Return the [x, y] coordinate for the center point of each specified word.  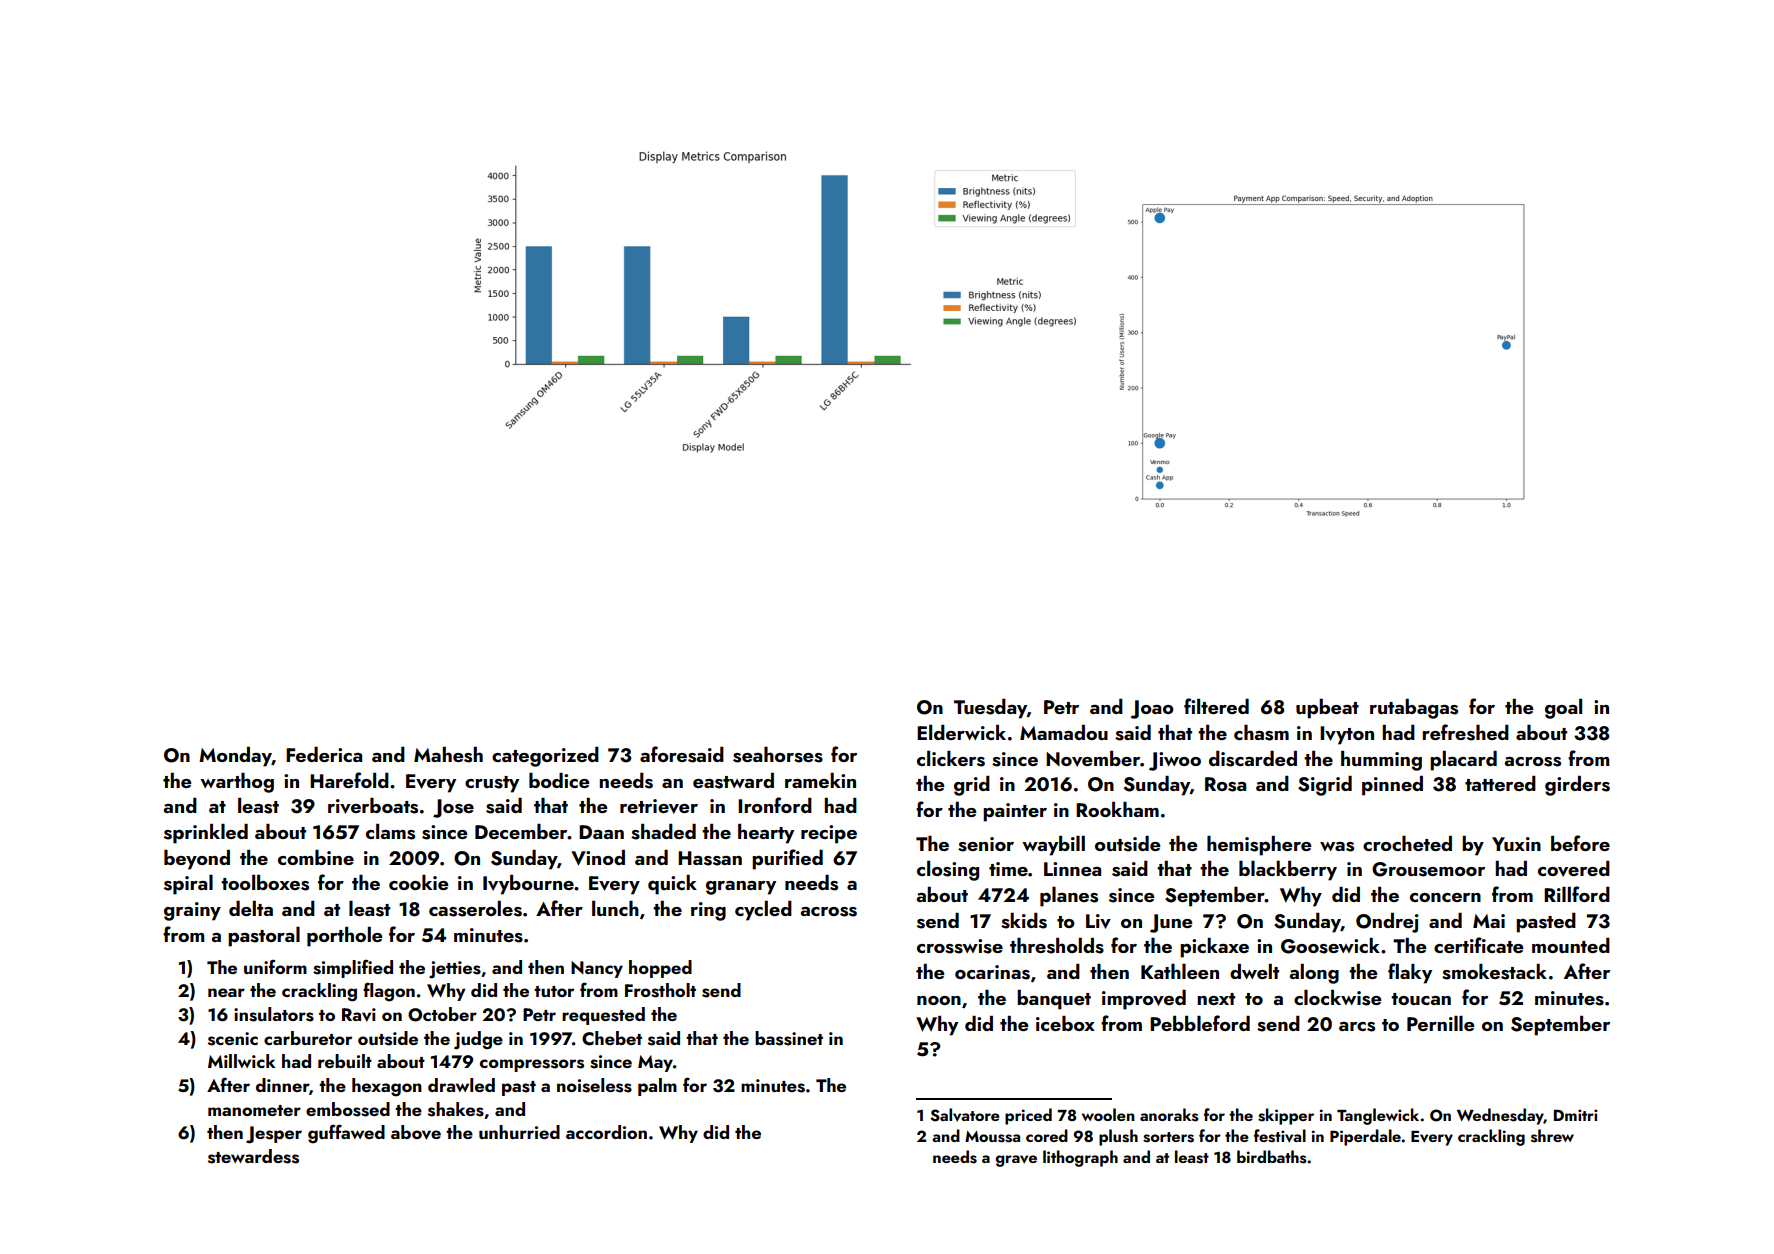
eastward [733, 781]
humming [1381, 761]
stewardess [253, 1156]
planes [1069, 897]
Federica [324, 754]
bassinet [789, 1038]
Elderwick [961, 732]
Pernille [1440, 1023]
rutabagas [1414, 709]
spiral [188, 885]
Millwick [242, 1061]
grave [1016, 1161]
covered [1574, 869]
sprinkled [206, 834]
